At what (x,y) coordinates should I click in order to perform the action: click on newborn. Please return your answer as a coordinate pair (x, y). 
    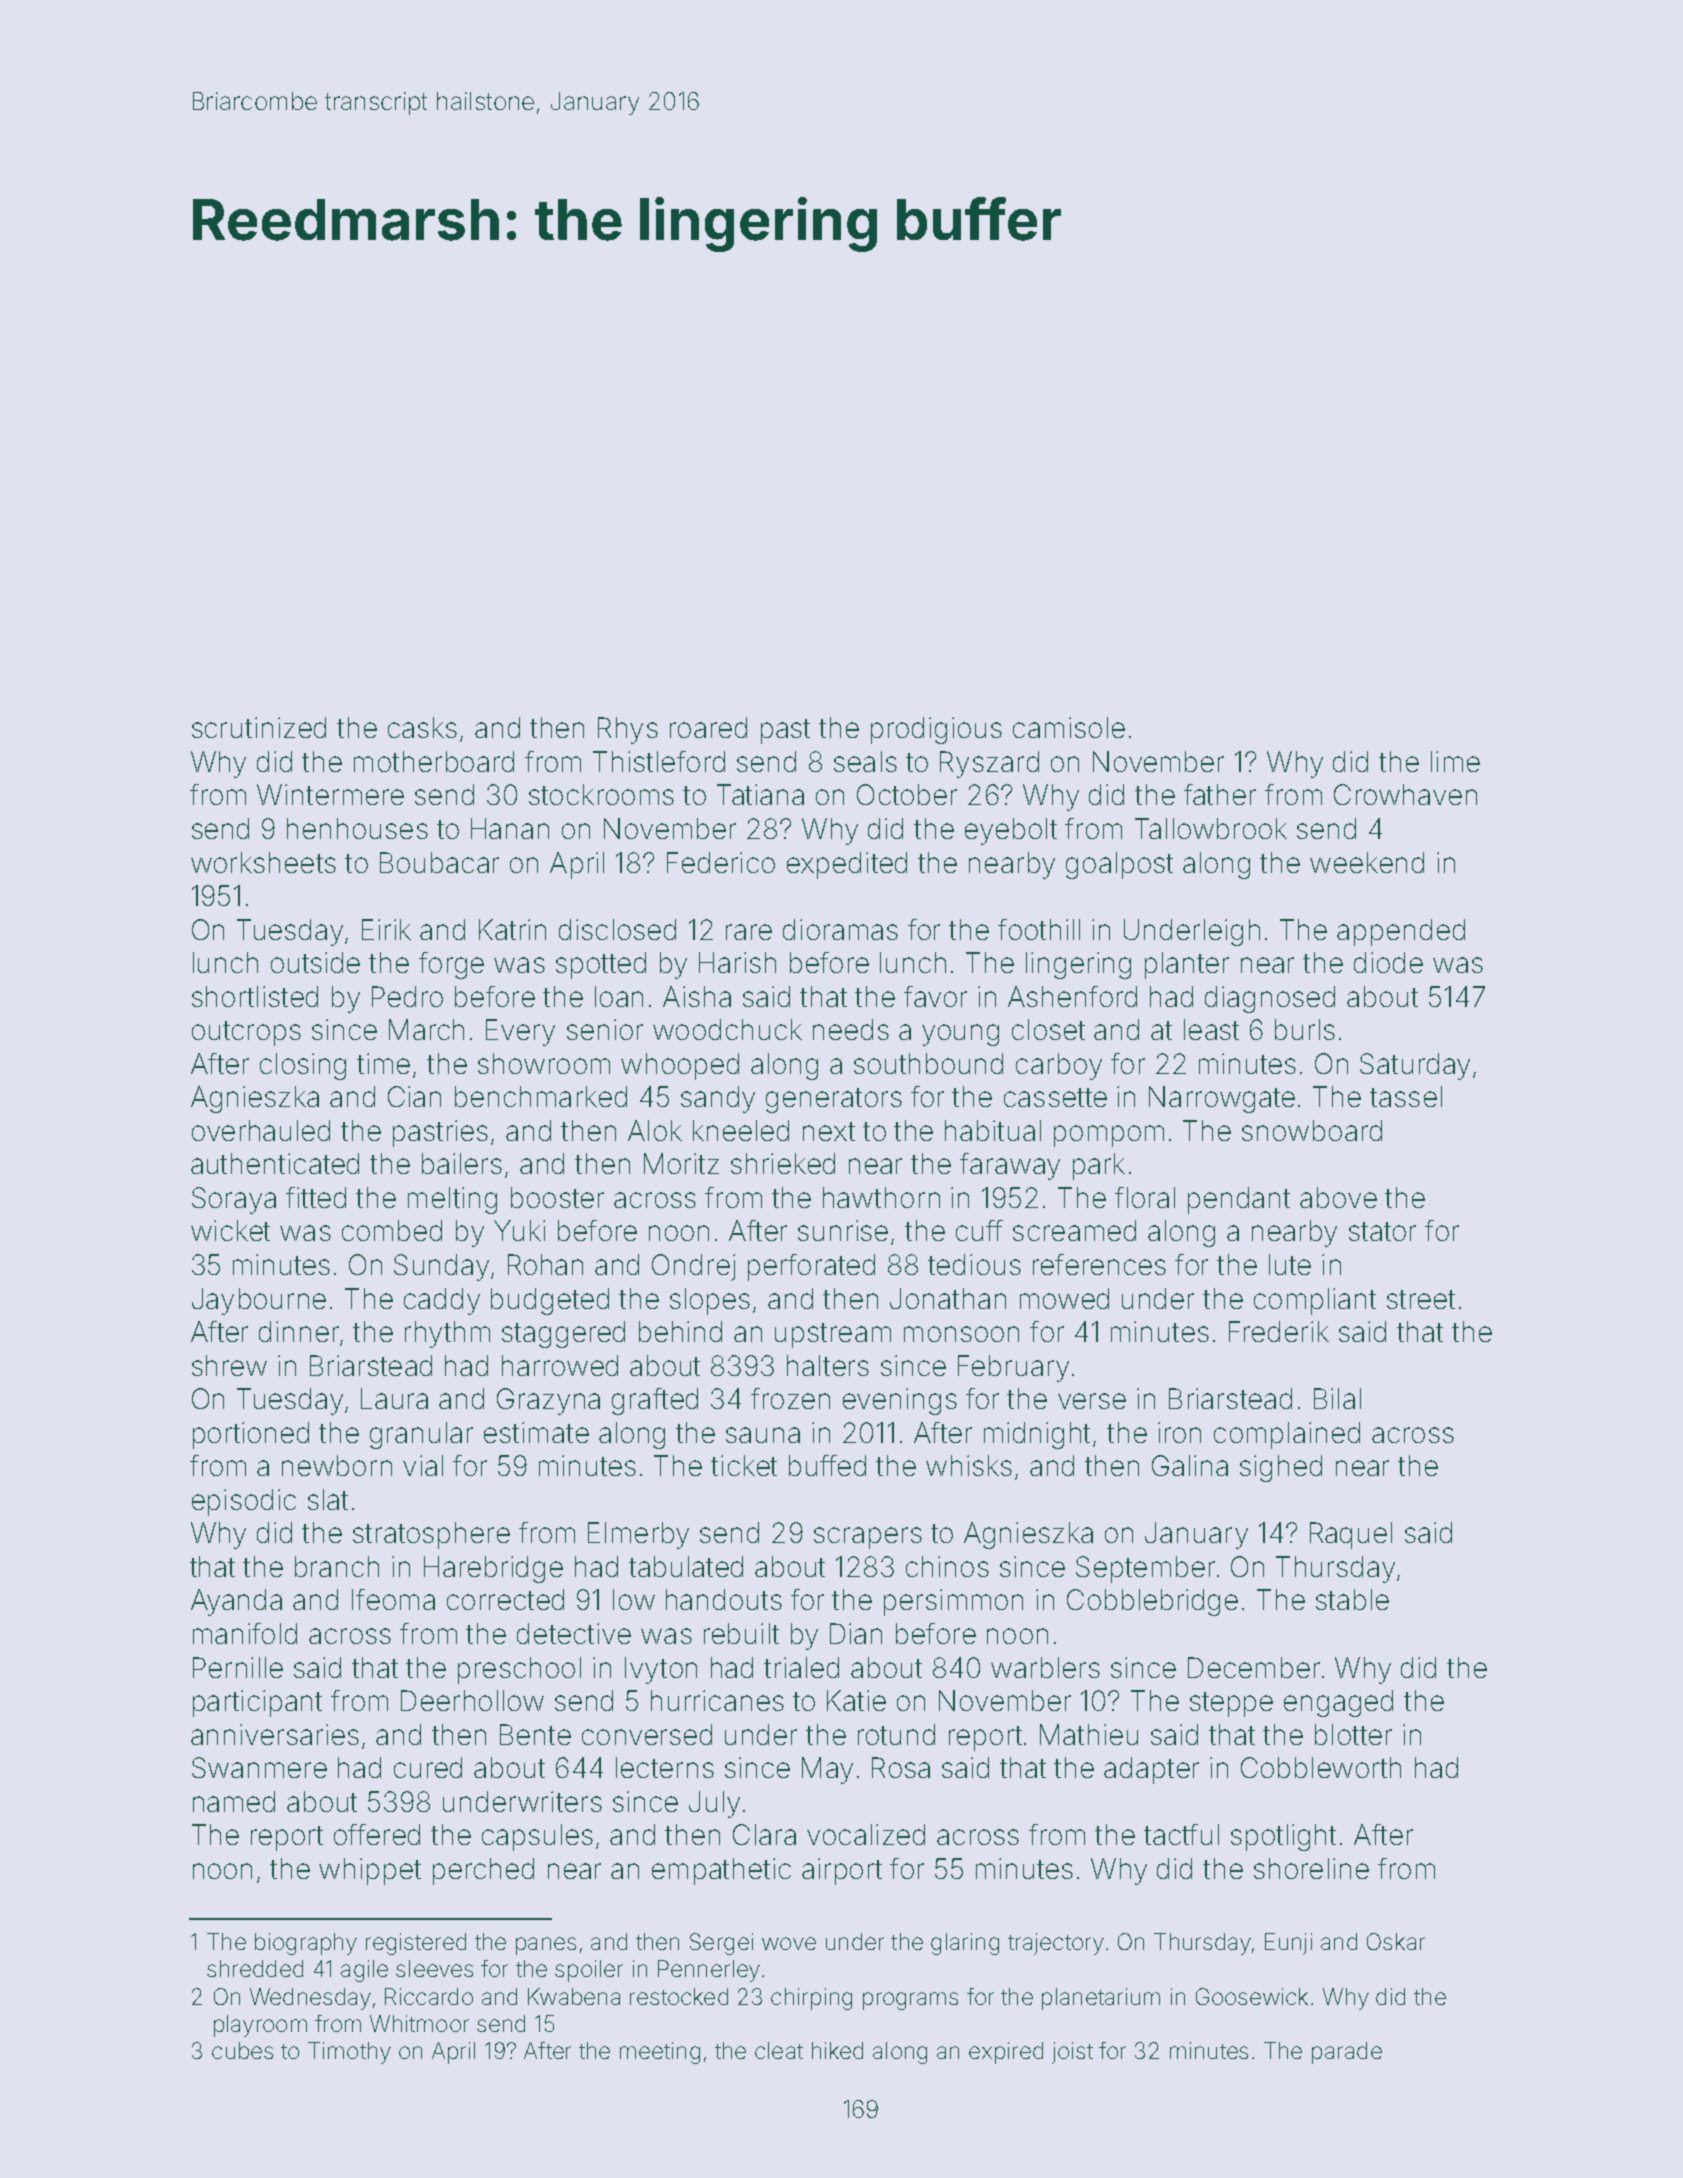
    Looking at the image, I should click on (337, 1465).
